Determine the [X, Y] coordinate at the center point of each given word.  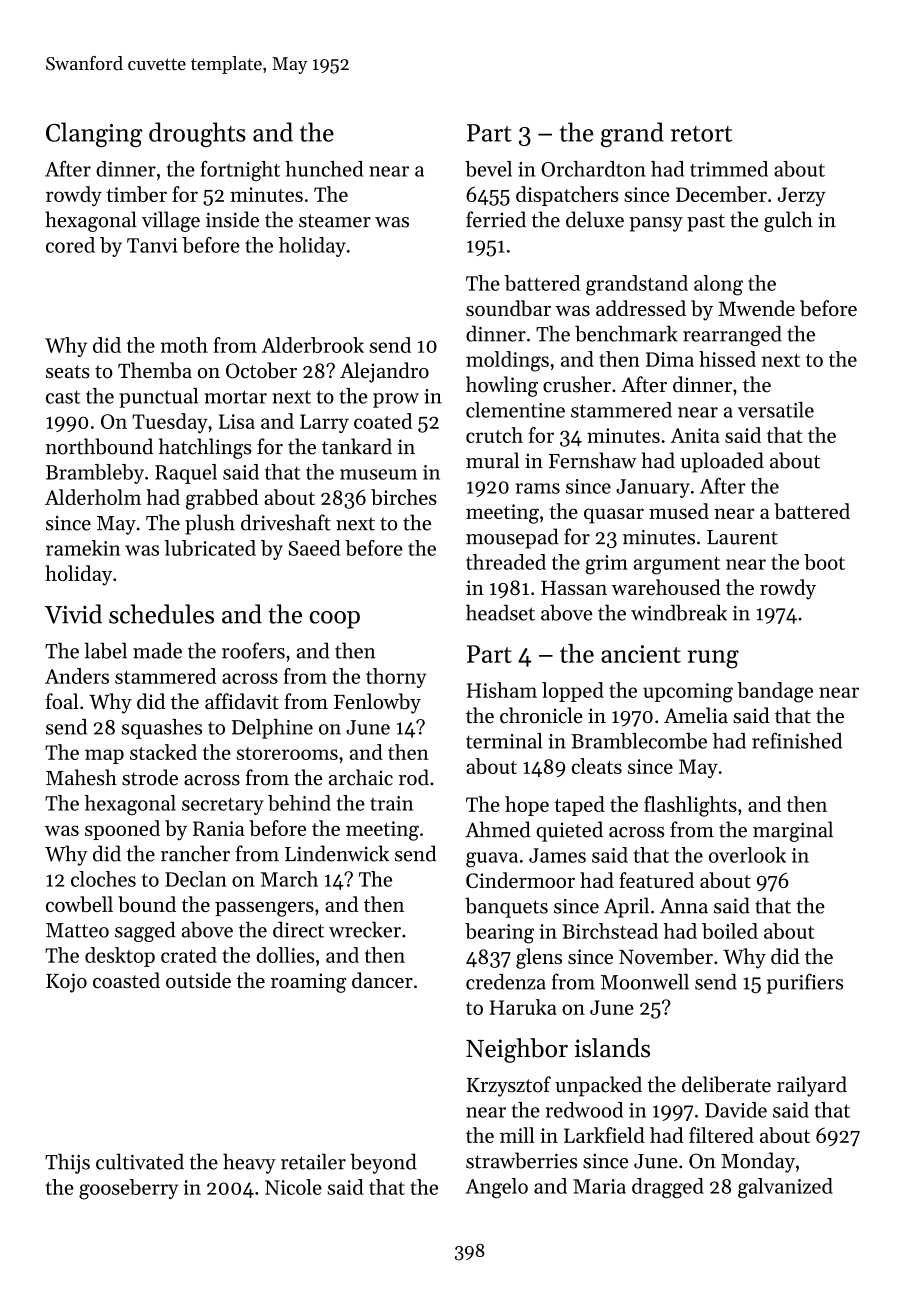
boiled [730, 931]
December [721, 194]
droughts [197, 134]
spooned [122, 830]
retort [701, 134]
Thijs [67, 1163]
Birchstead [610, 931]
